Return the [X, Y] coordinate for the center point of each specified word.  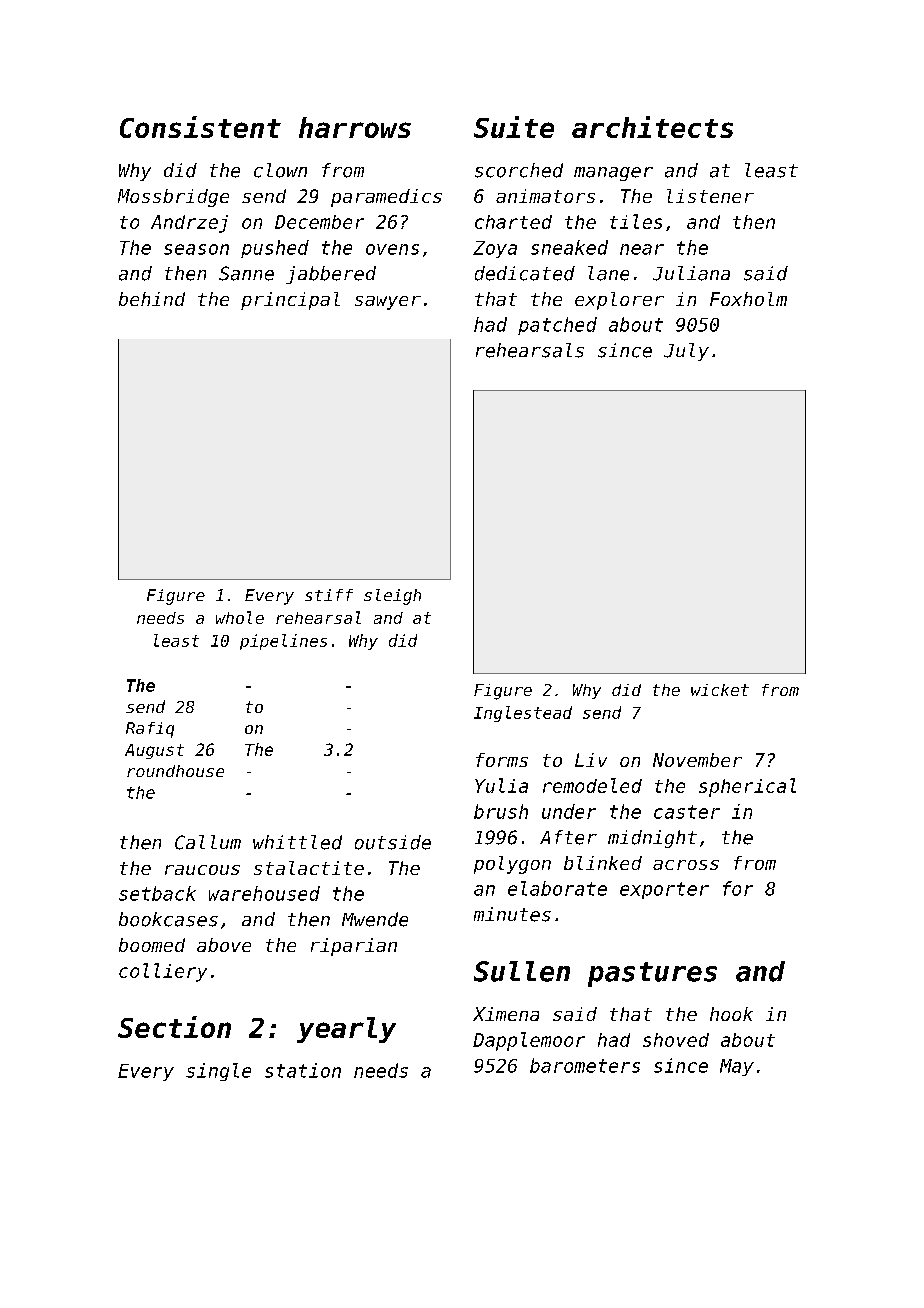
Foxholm [748, 299]
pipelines [283, 642]
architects [652, 127]
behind [152, 299]
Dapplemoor [529, 1041]
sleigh [392, 597]
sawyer [388, 303]
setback [157, 893]
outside [393, 842]
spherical [747, 787]
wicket [720, 690]
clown [280, 170]
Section [174, 1027]
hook [731, 1014]
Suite [514, 127]
